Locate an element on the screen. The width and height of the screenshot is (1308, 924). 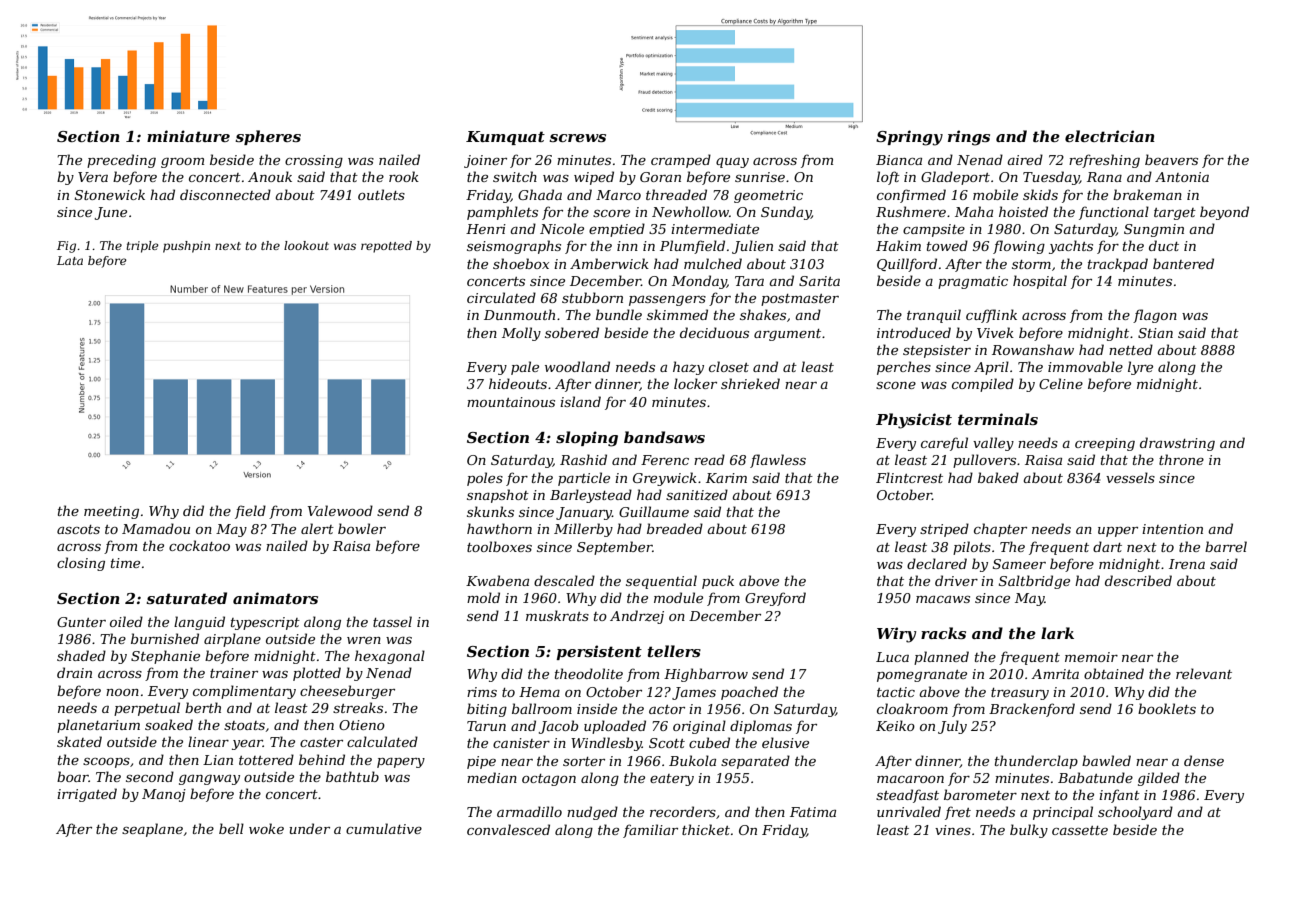
geometric is located at coordinates (768, 196).
